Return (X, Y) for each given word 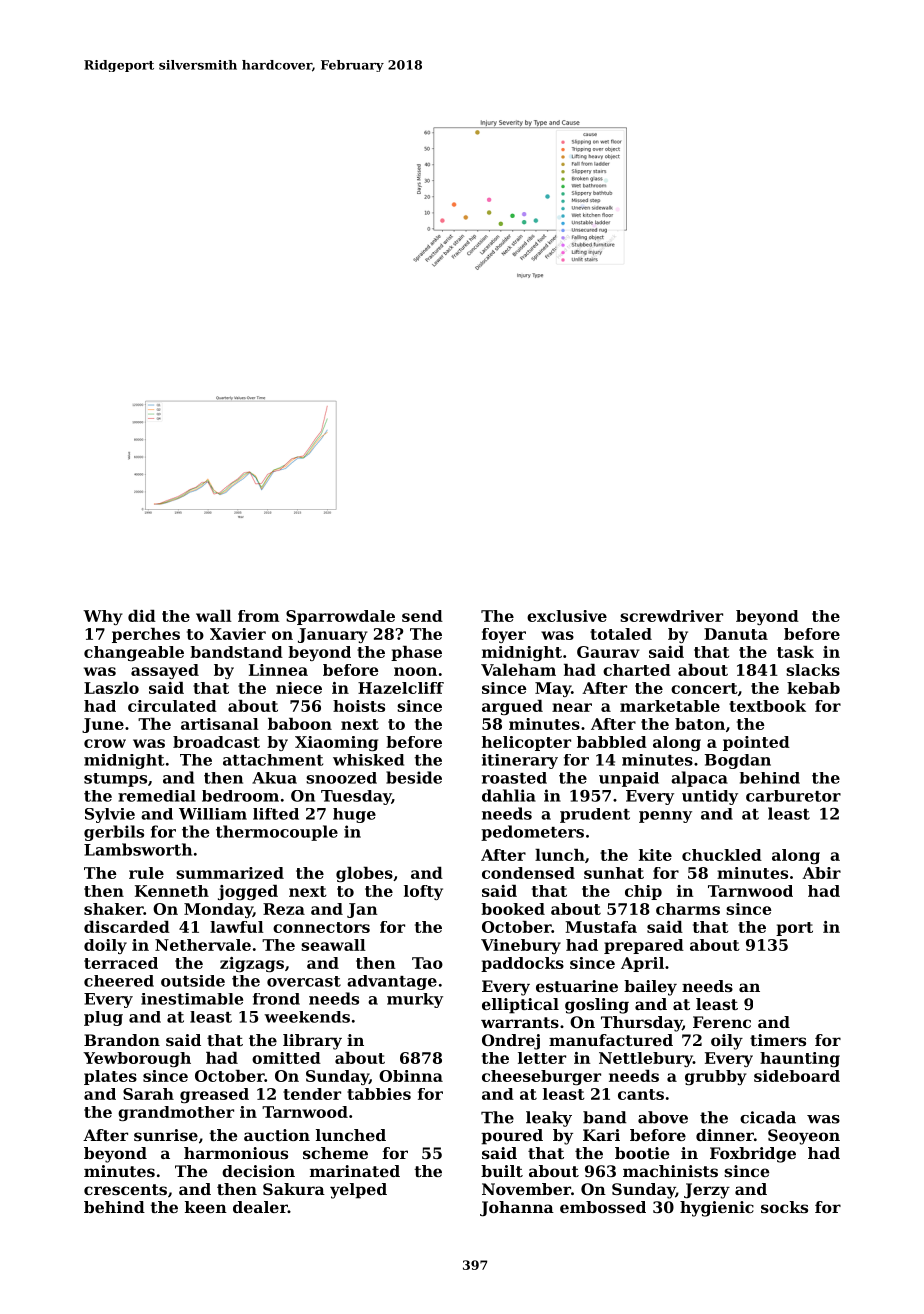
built (502, 1171)
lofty (423, 892)
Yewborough (137, 1059)
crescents (125, 1189)
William (213, 814)
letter (542, 1058)
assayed (165, 671)
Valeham (518, 670)
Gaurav (608, 652)
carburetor (793, 796)
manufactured (611, 1040)
